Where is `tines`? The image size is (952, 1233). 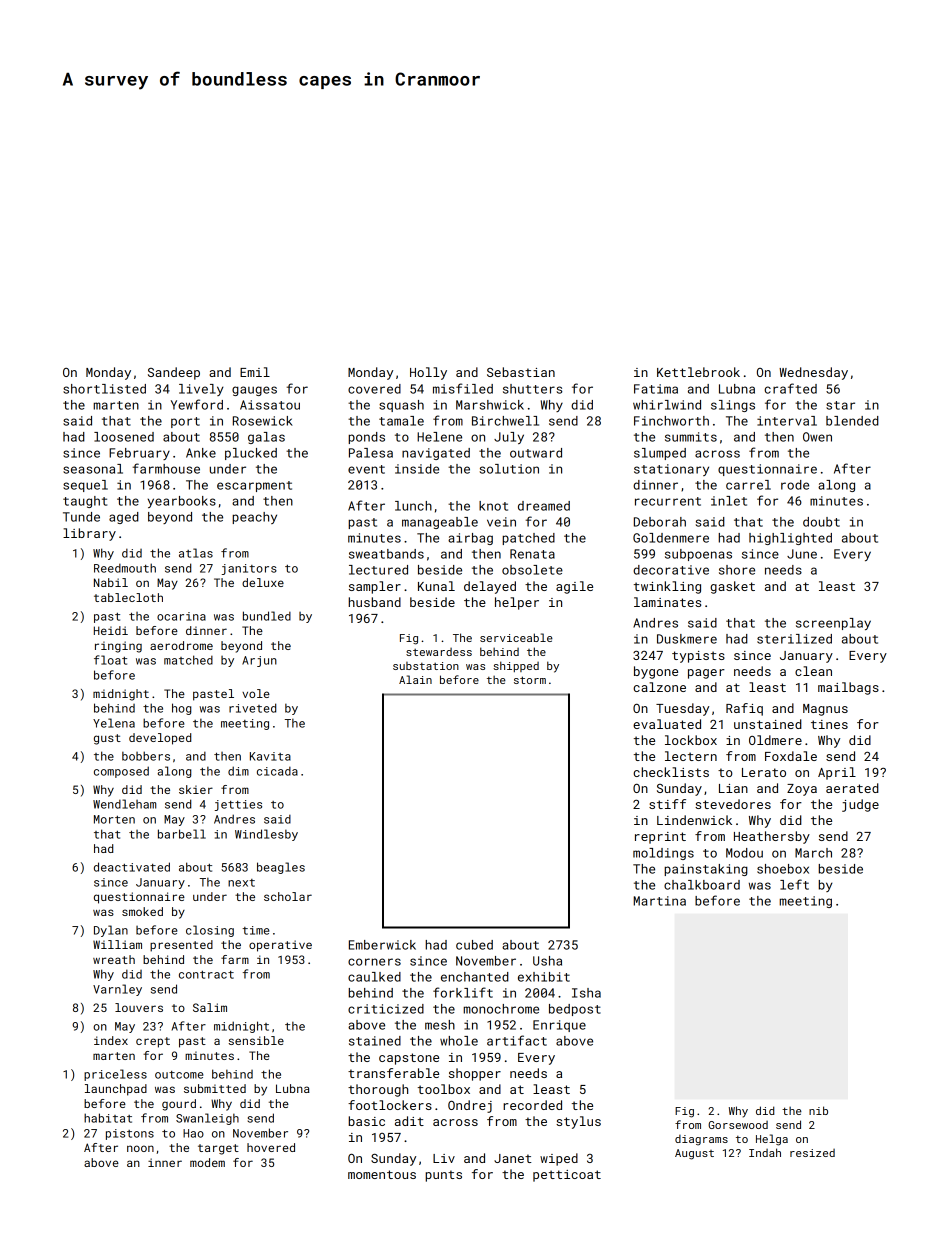
tines is located at coordinates (829, 724).
